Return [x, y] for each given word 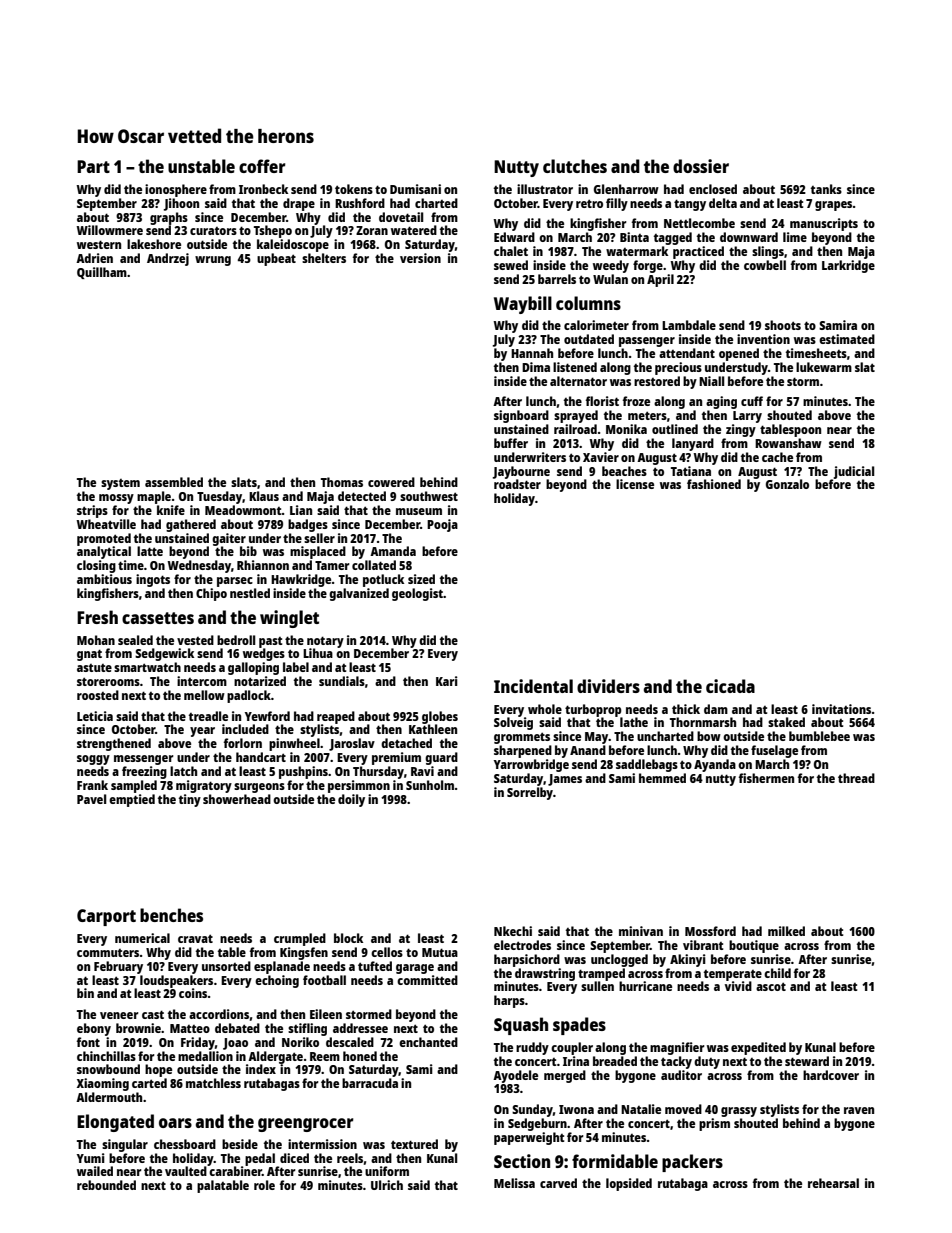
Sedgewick [164, 654]
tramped [601, 974]
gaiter [229, 539]
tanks [826, 189]
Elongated [115, 1123]
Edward [514, 237]
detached [406, 743]
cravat [195, 938]
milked [786, 931]
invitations [842, 709]
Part [93, 166]
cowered [391, 482]
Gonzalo [787, 484]
